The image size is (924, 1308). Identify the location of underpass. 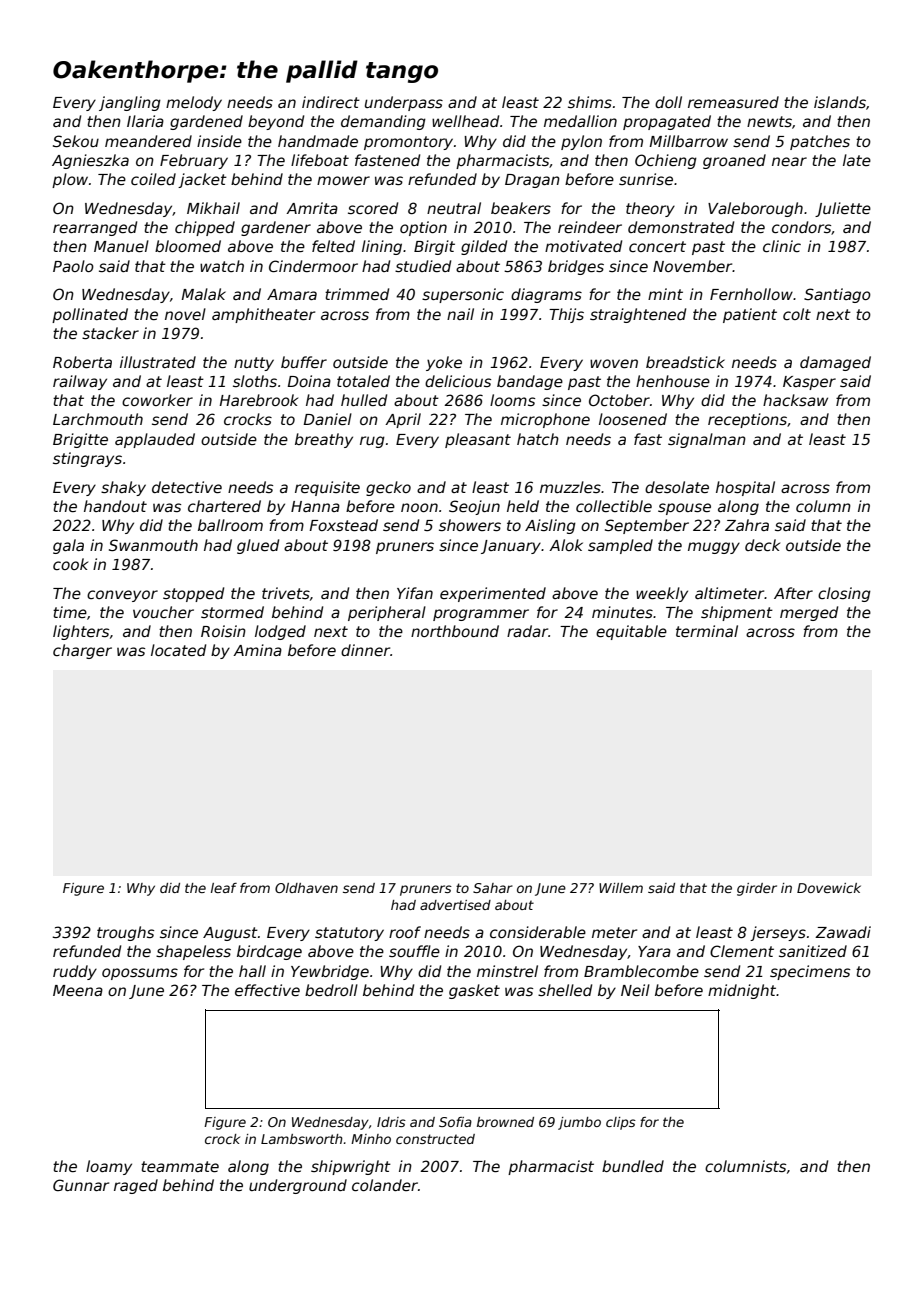
(404, 103).
